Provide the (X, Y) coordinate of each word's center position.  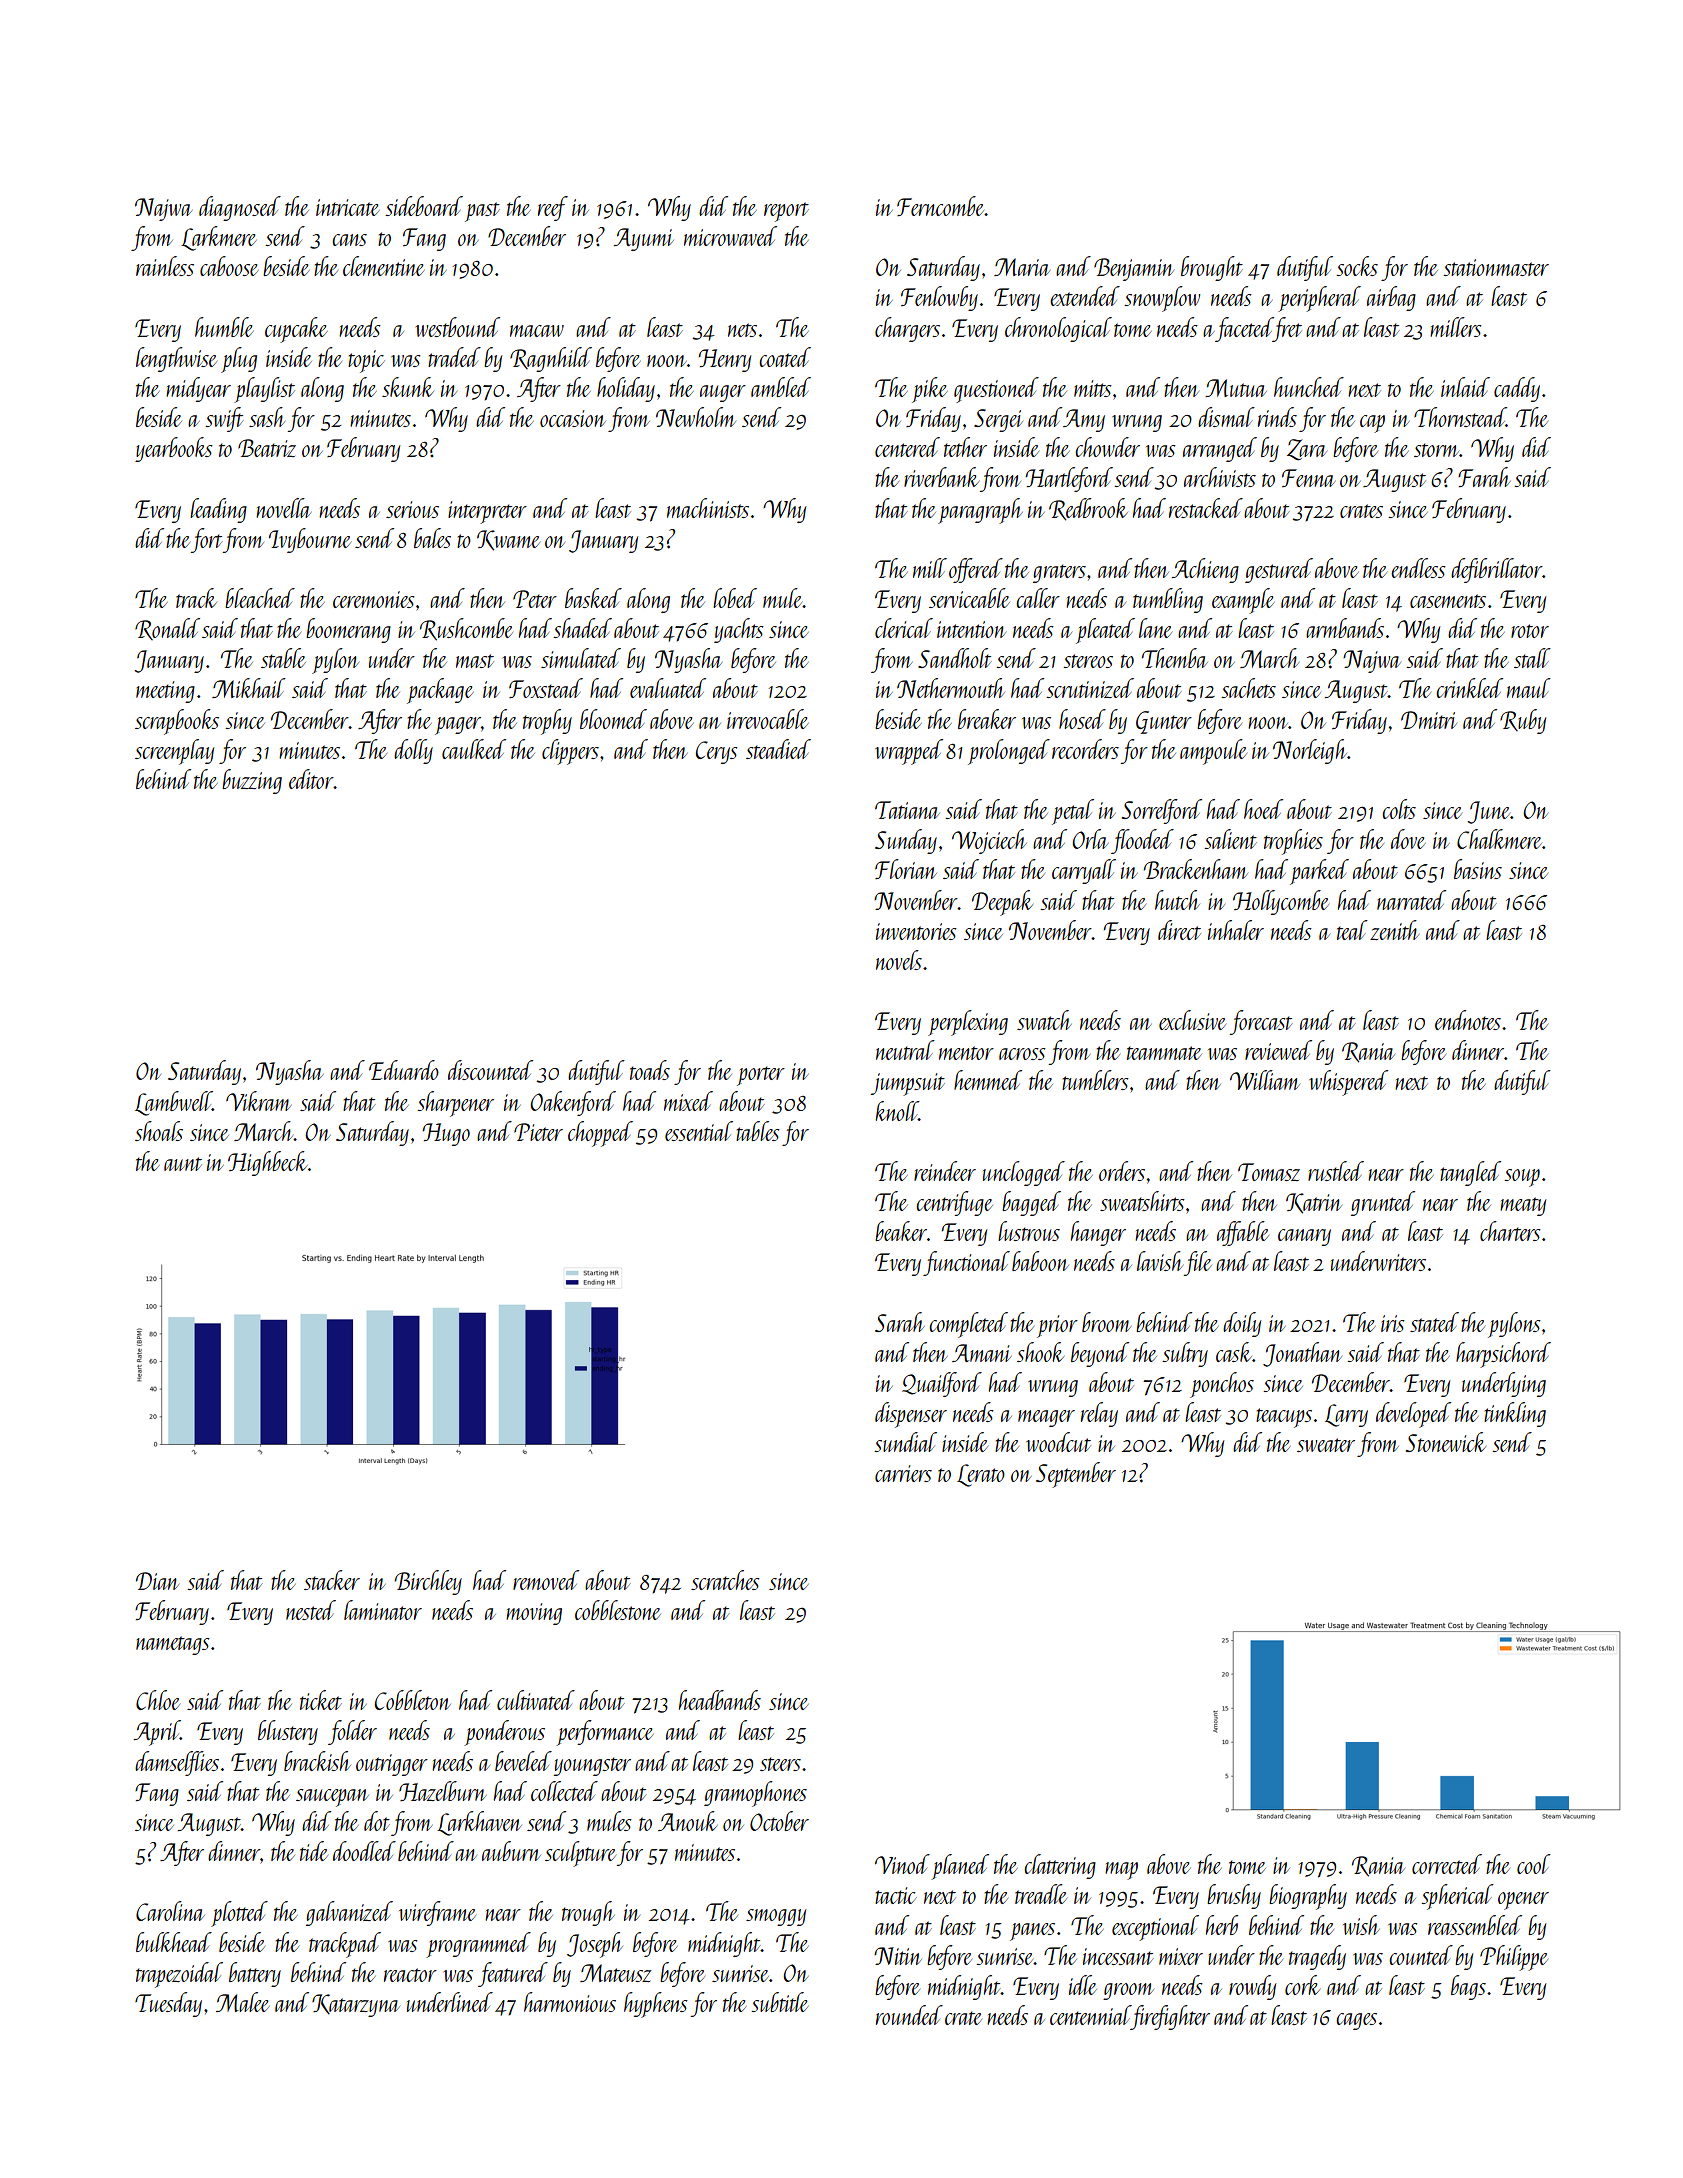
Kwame (508, 540)
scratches (725, 1580)
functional (966, 1263)
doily (1242, 1324)
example (1243, 601)
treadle (1041, 1894)
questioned (996, 390)
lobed (735, 598)
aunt (183, 1164)
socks (1357, 266)
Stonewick (1446, 1442)
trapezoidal (179, 1975)
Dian (157, 1581)
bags (1468, 1987)
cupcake (296, 330)
